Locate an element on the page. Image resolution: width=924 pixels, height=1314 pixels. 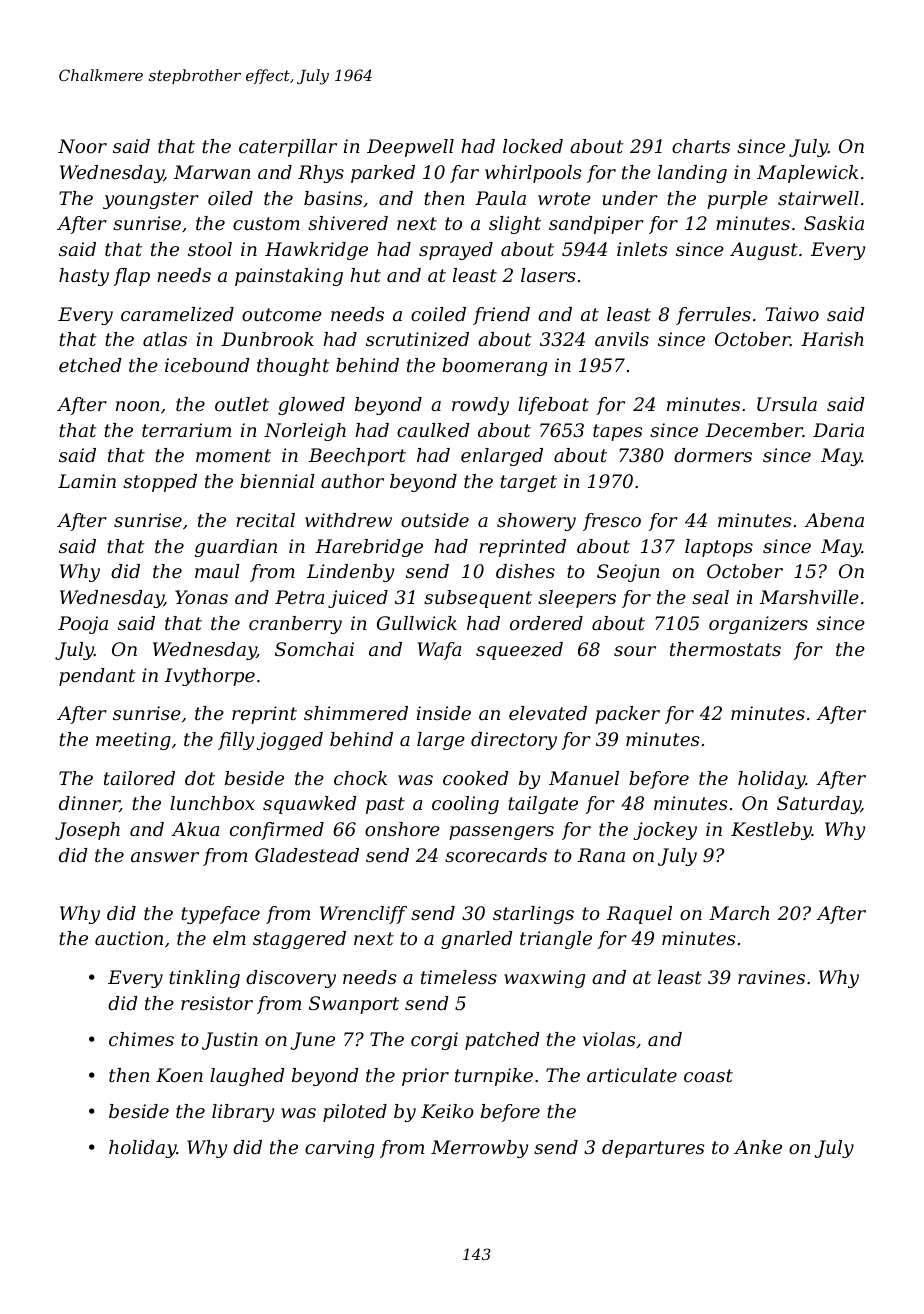
Koen is located at coordinates (179, 1075).
